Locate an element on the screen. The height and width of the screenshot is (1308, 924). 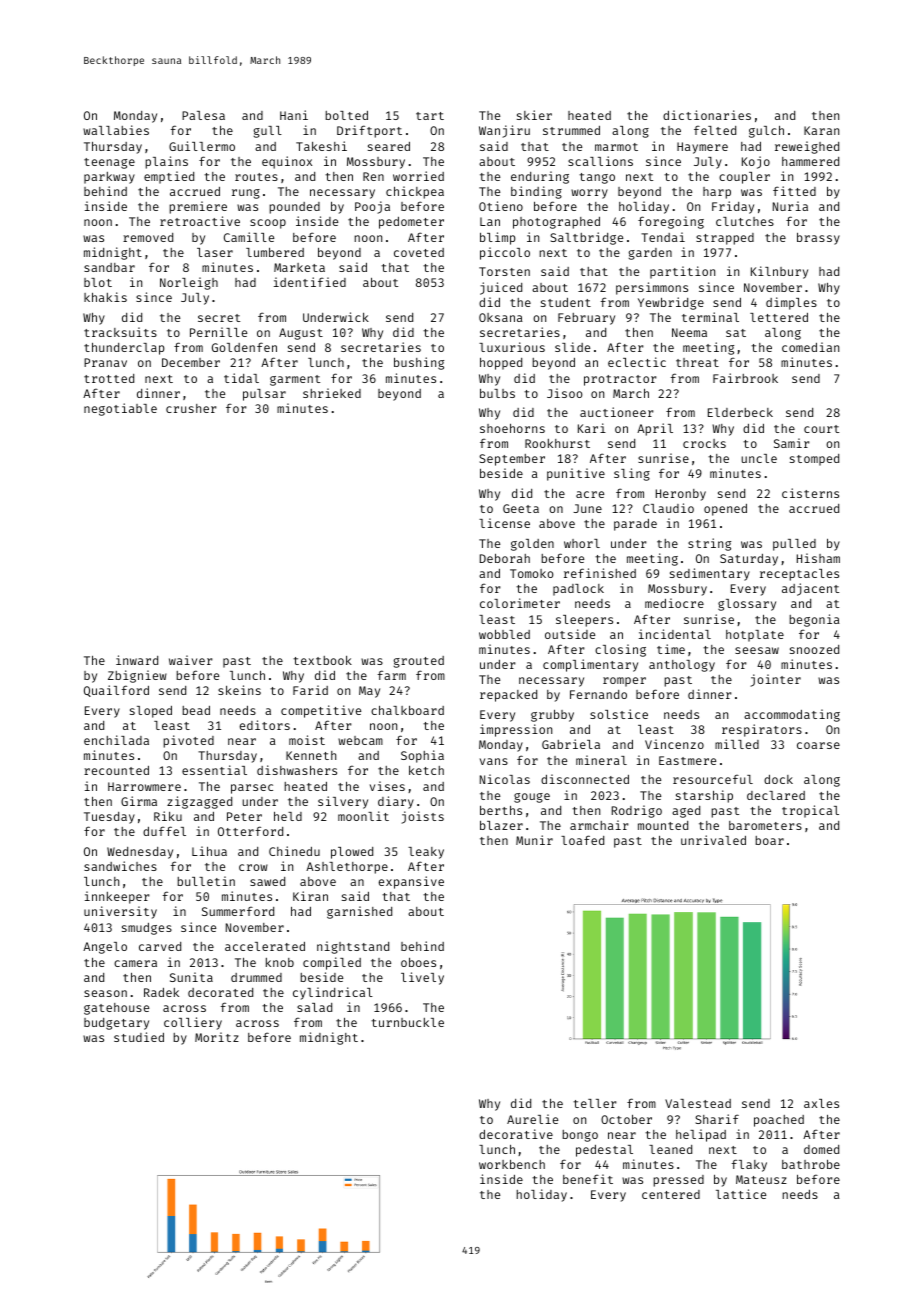
workbench is located at coordinates (512, 1164).
